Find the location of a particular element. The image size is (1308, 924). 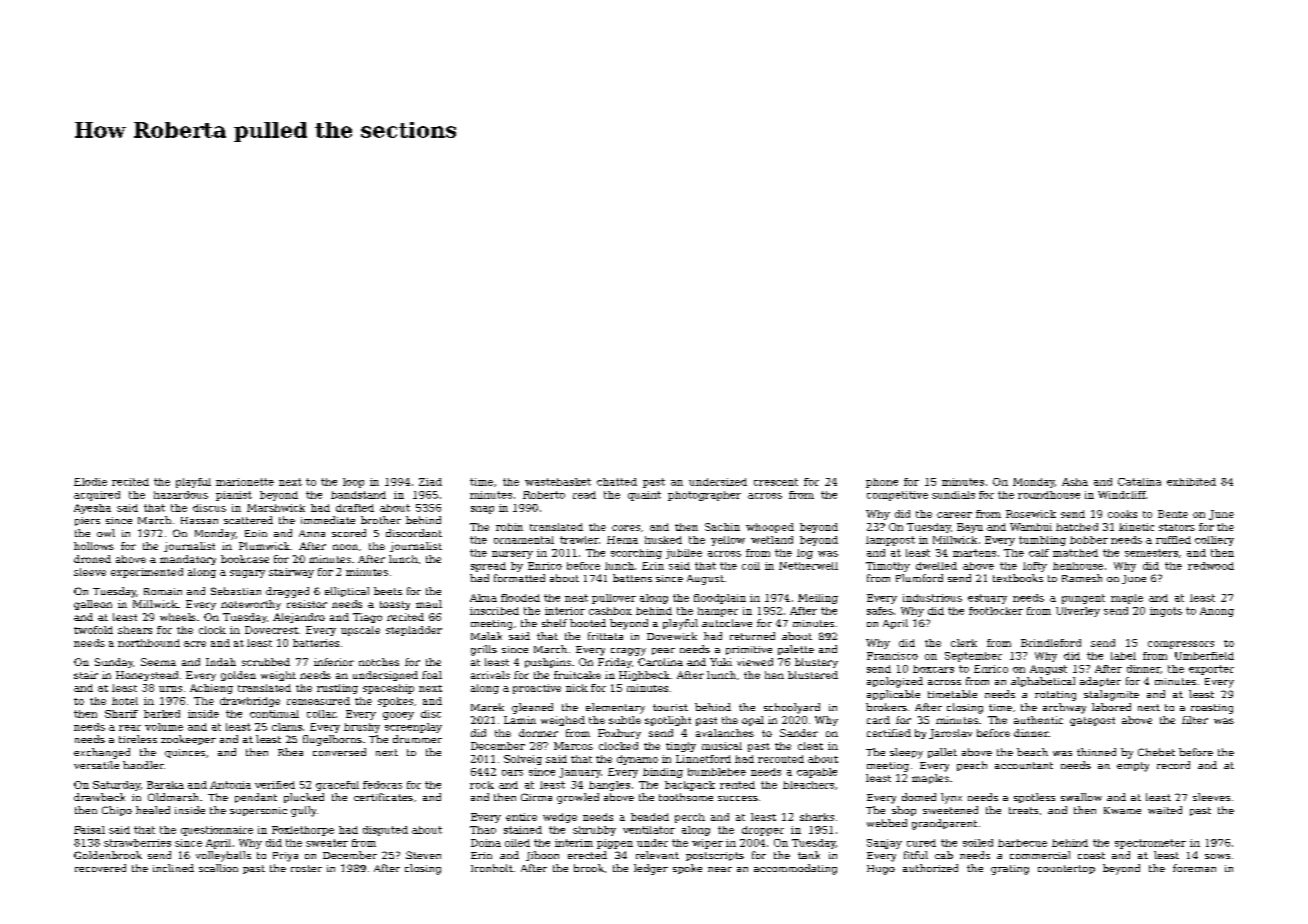

countertop is located at coordinates (1066, 869).
